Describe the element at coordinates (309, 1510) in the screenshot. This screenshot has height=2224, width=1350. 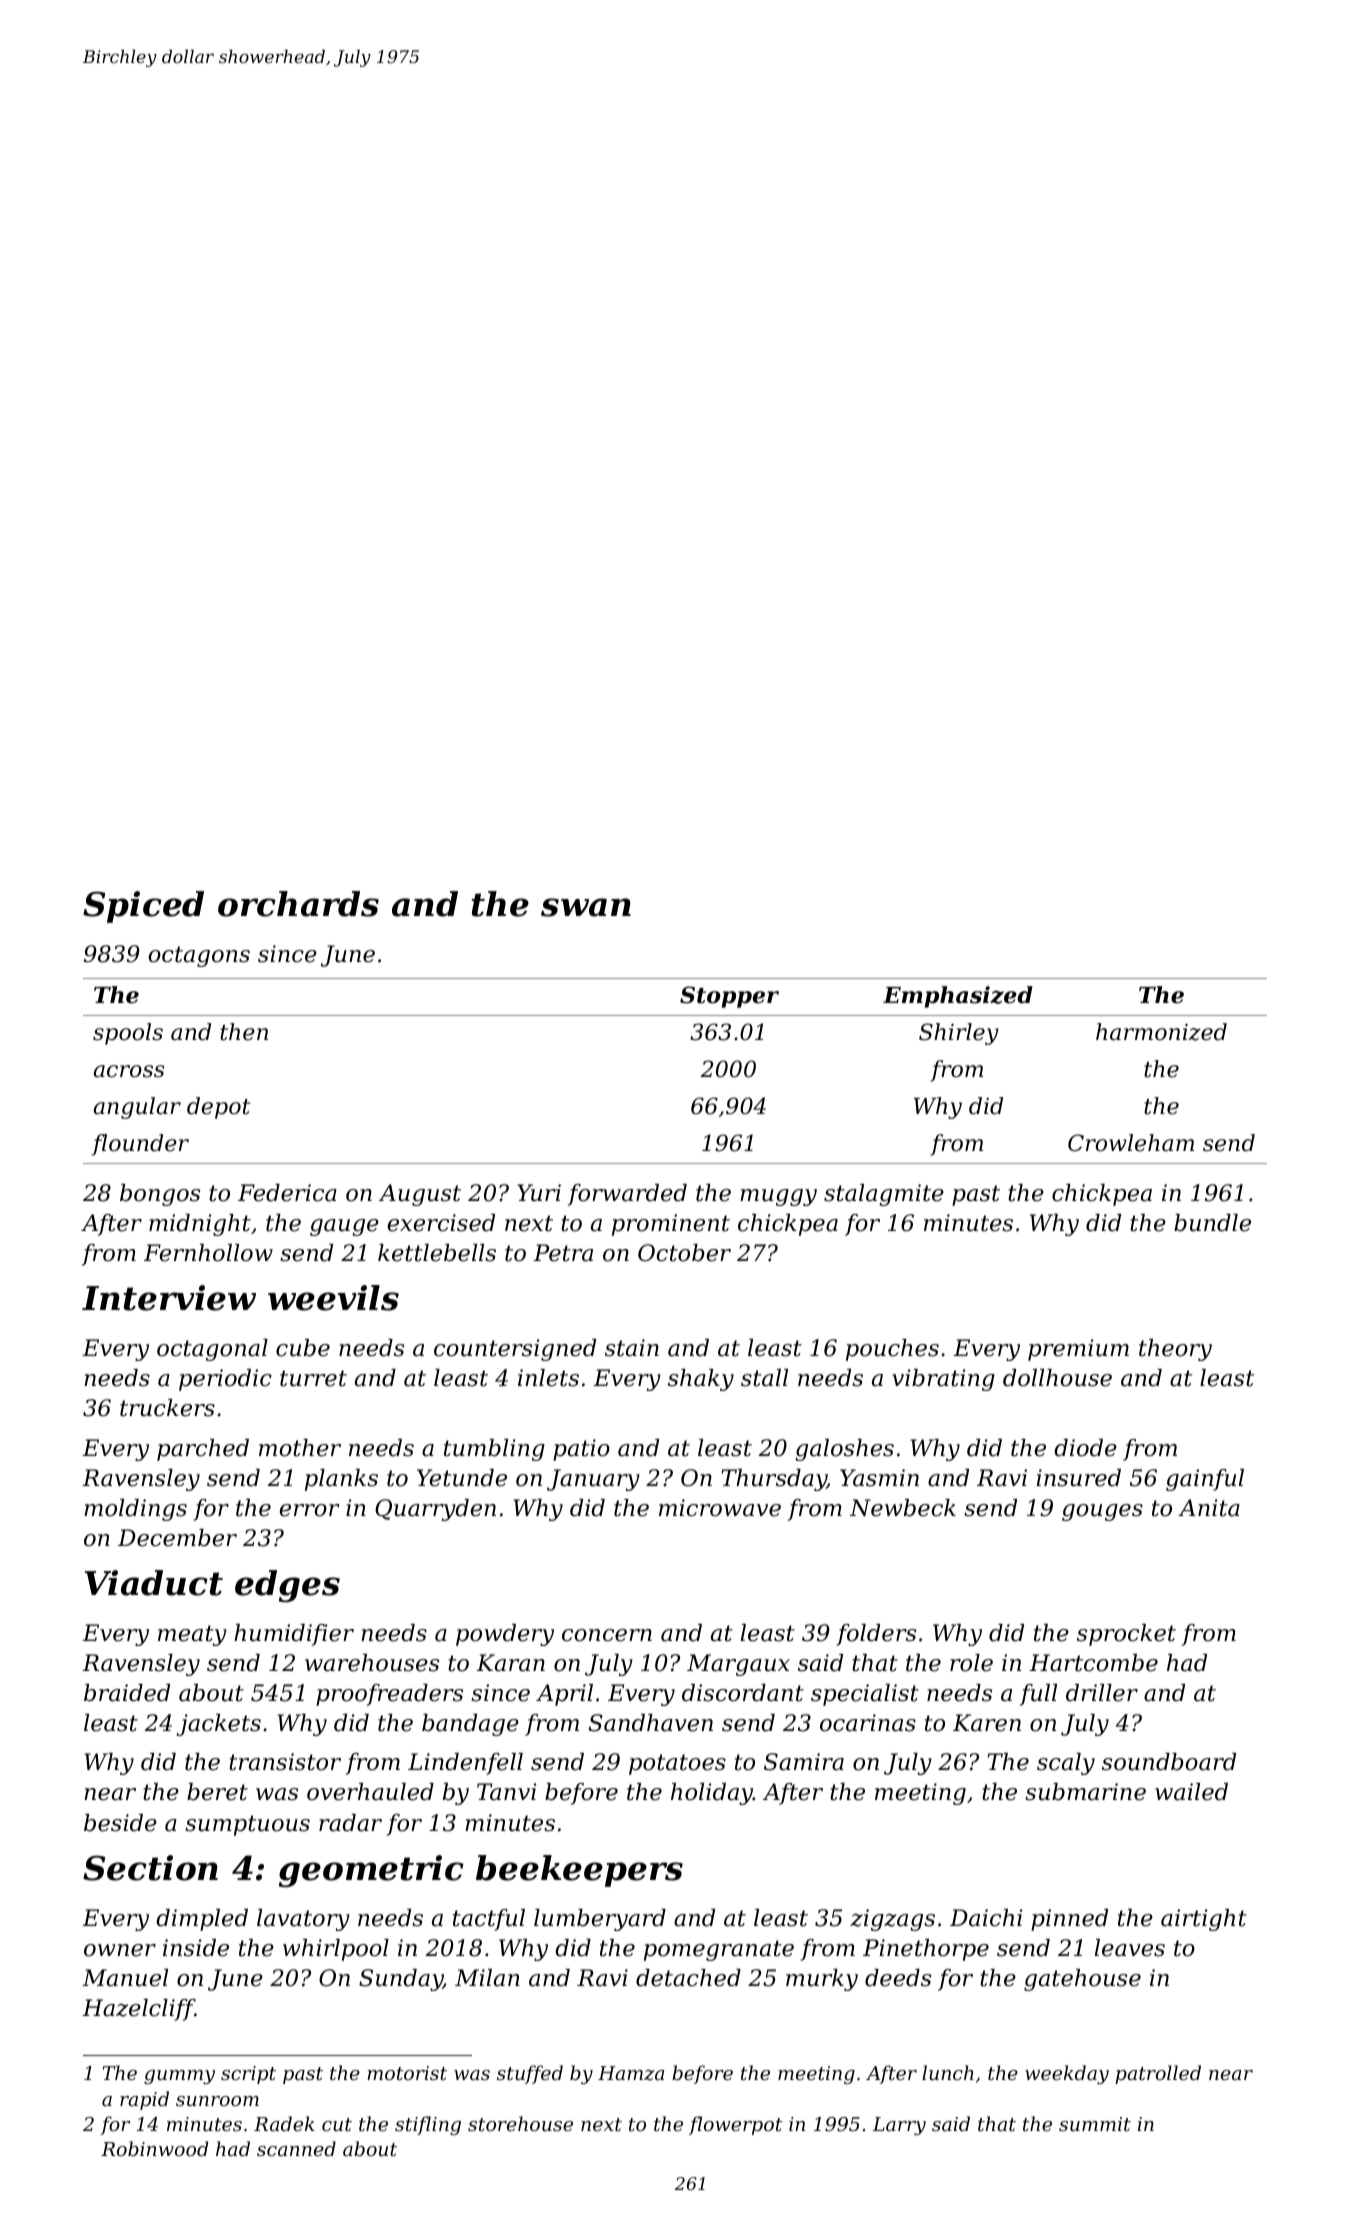
I see `error` at that location.
